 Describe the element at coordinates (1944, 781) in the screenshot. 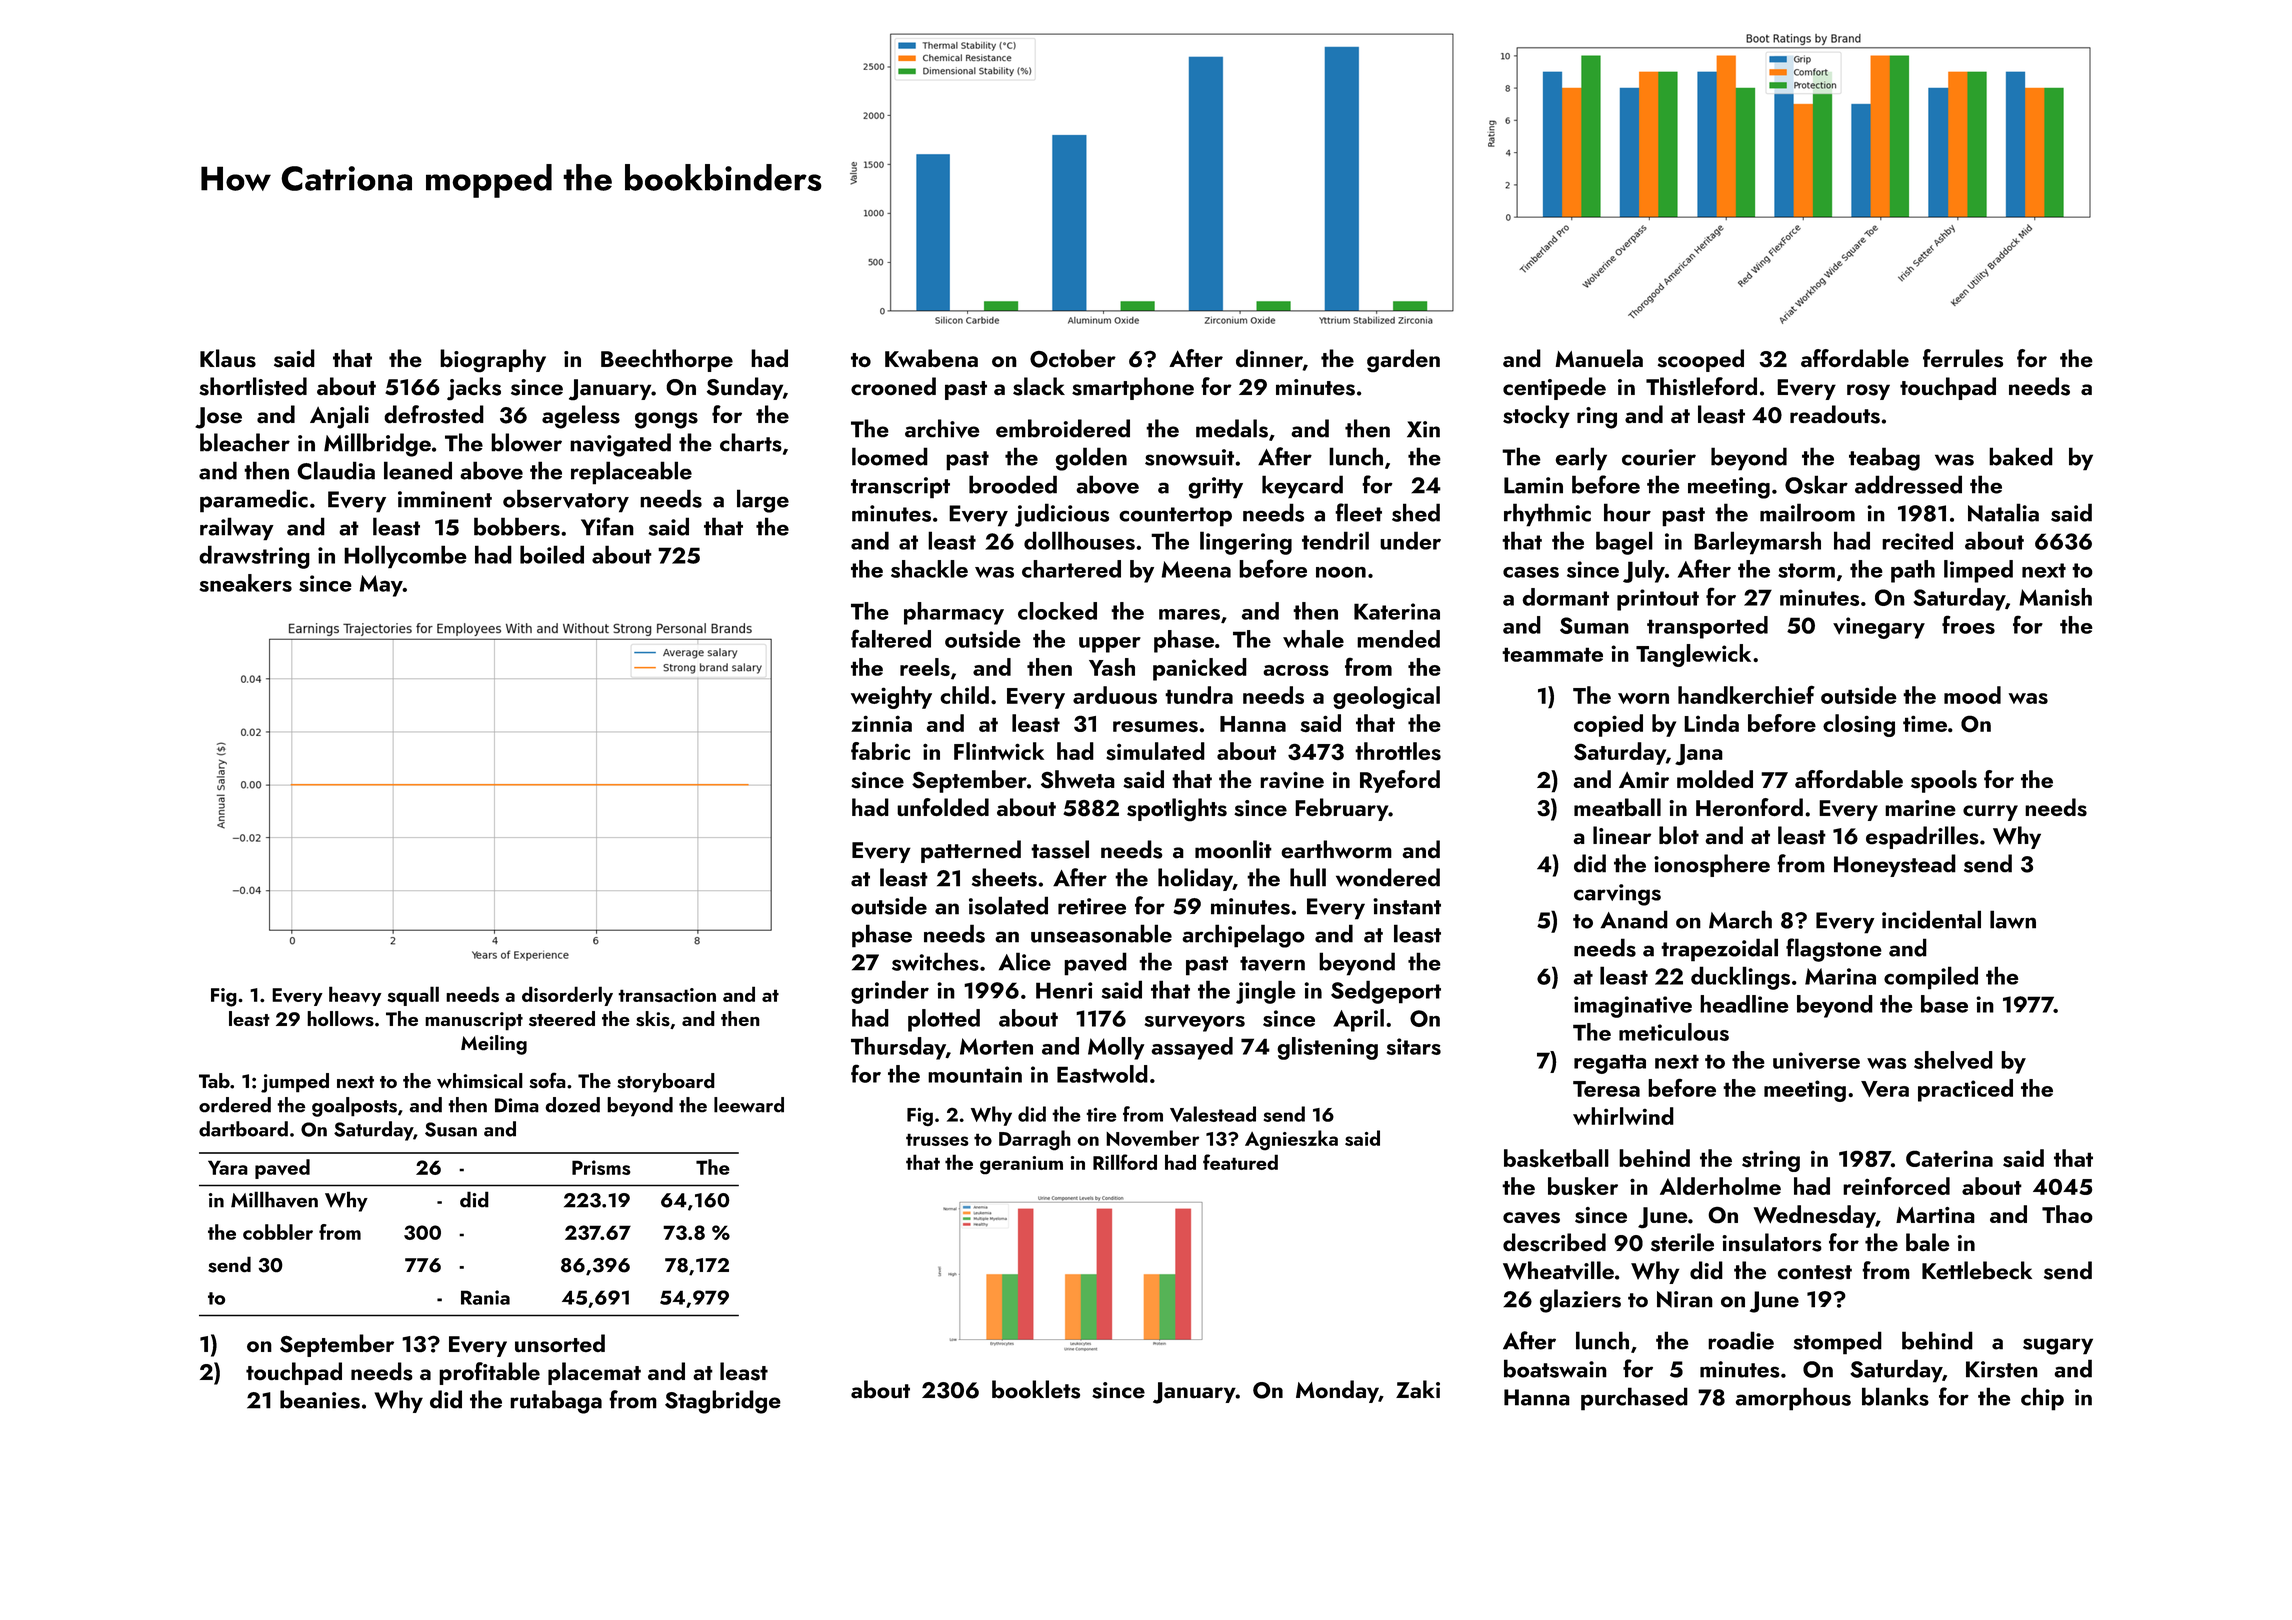

I see `spools` at that location.
